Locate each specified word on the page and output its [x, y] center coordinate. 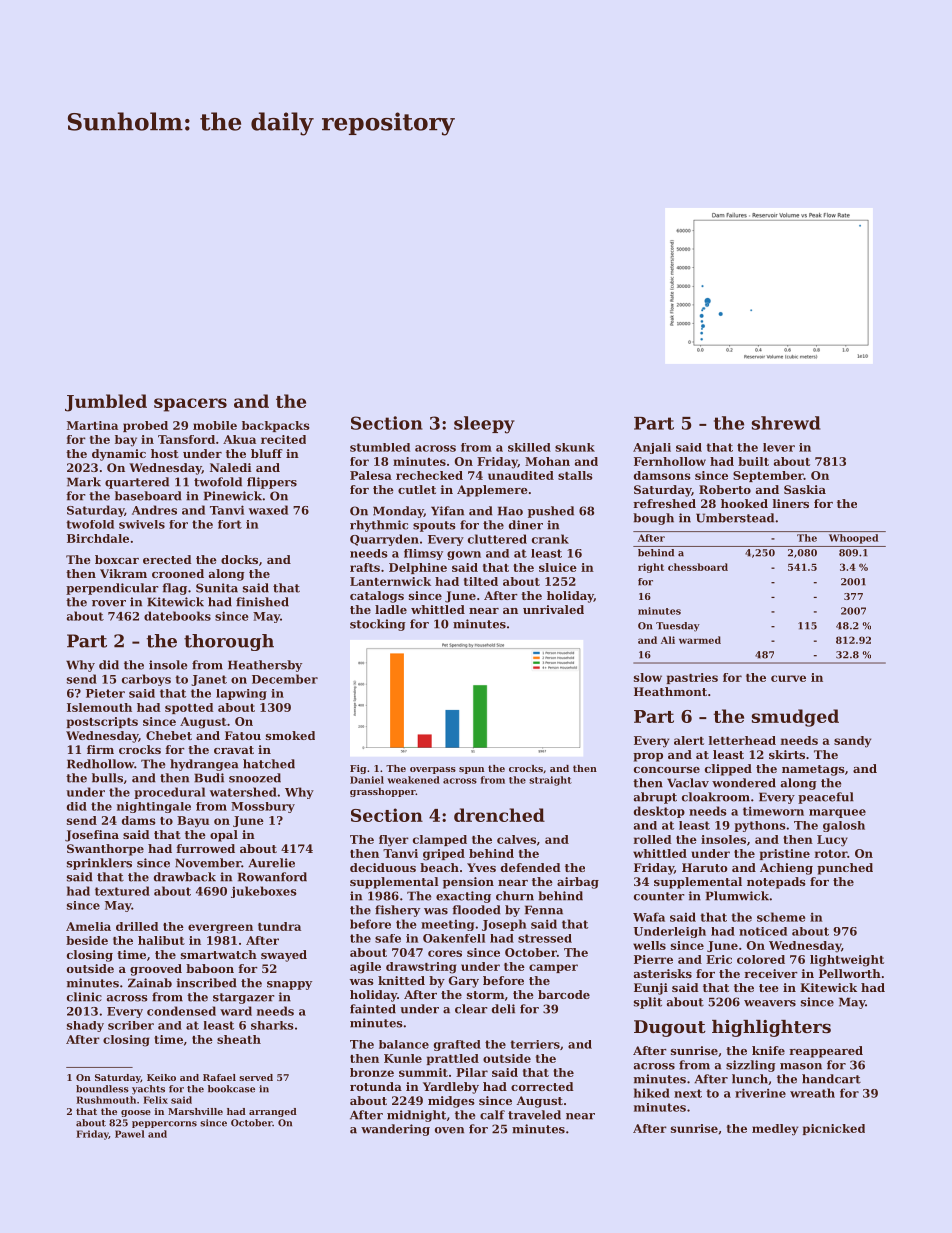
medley [775, 1130]
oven [449, 1130]
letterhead [742, 740]
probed [145, 426]
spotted [189, 708]
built [753, 461]
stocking [378, 625]
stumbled [380, 447]
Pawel [130, 1134]
